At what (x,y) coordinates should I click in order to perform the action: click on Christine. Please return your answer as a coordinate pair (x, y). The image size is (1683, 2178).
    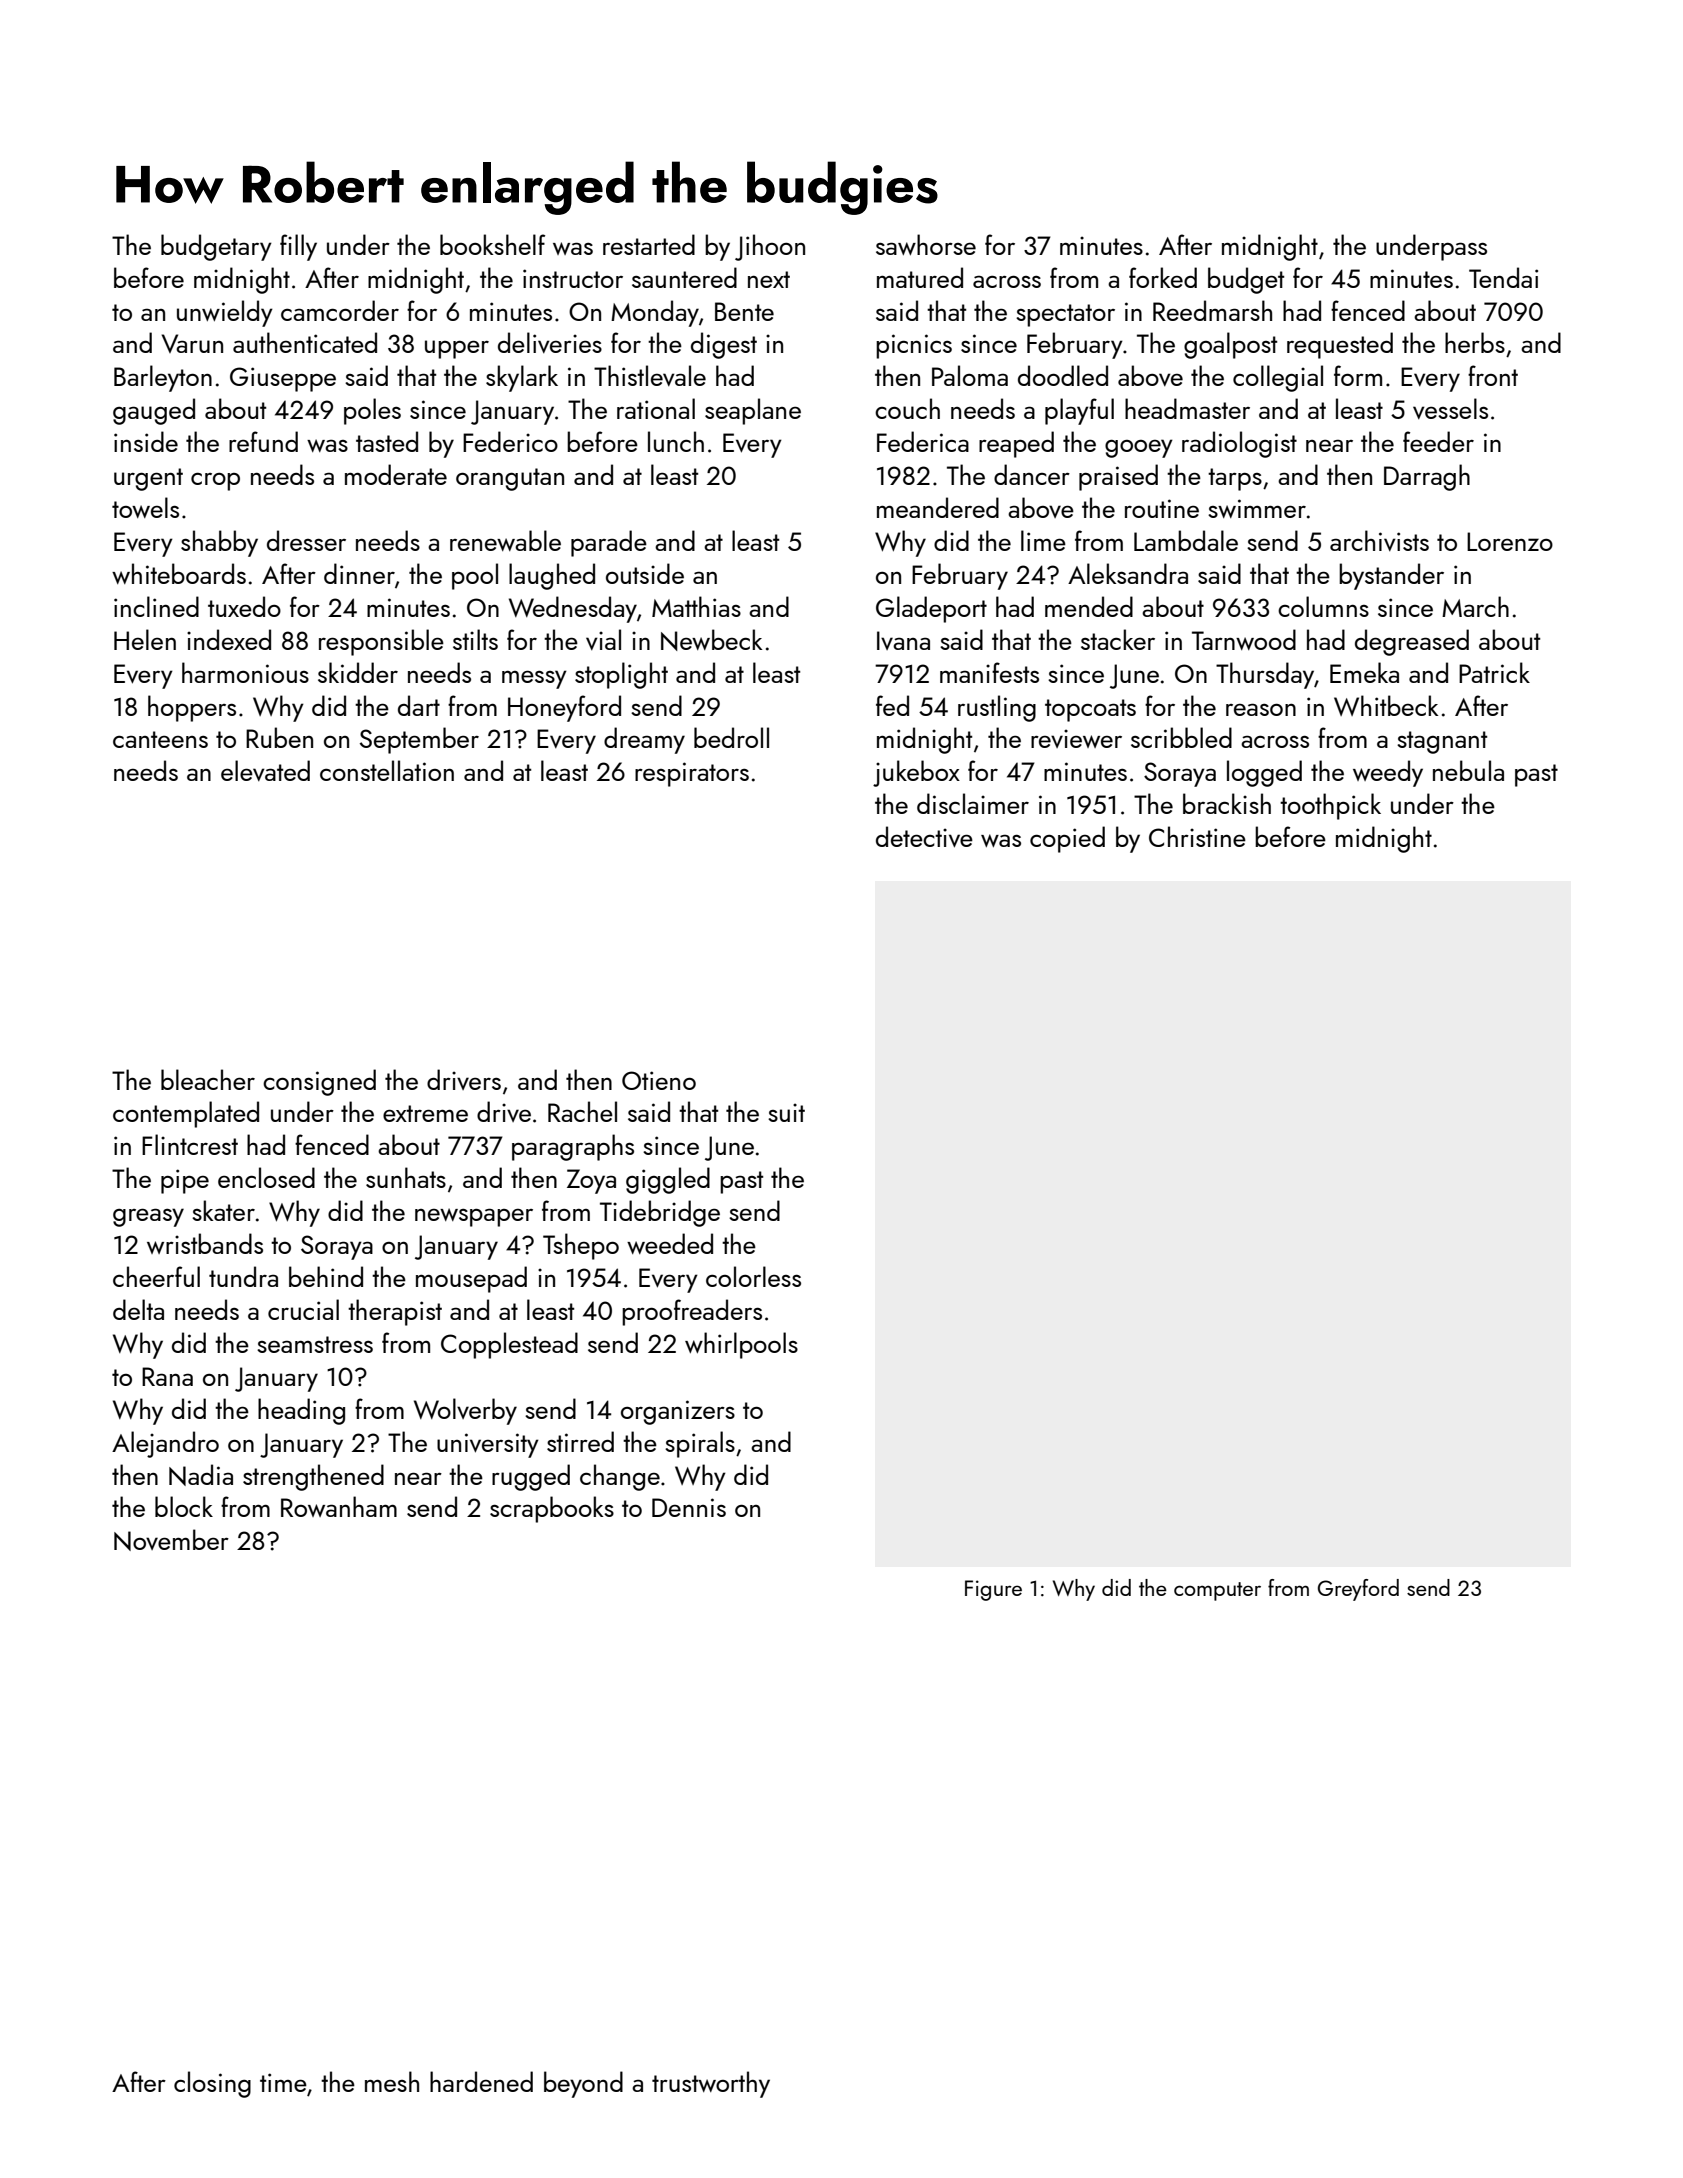
    Looking at the image, I should click on (1197, 836).
